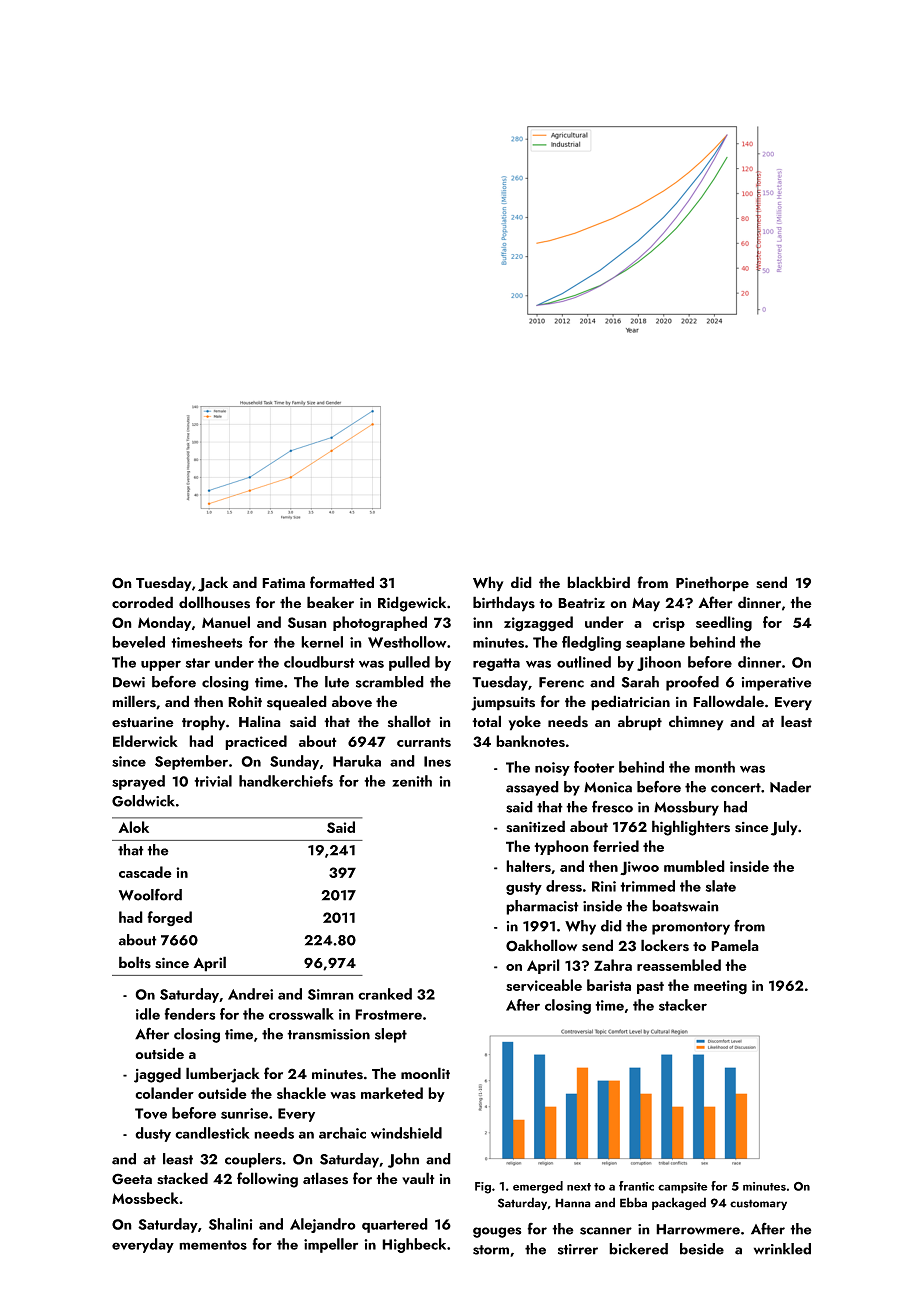 The image size is (924, 1308). Describe the element at coordinates (696, 723) in the image. I see `chimney` at that location.
